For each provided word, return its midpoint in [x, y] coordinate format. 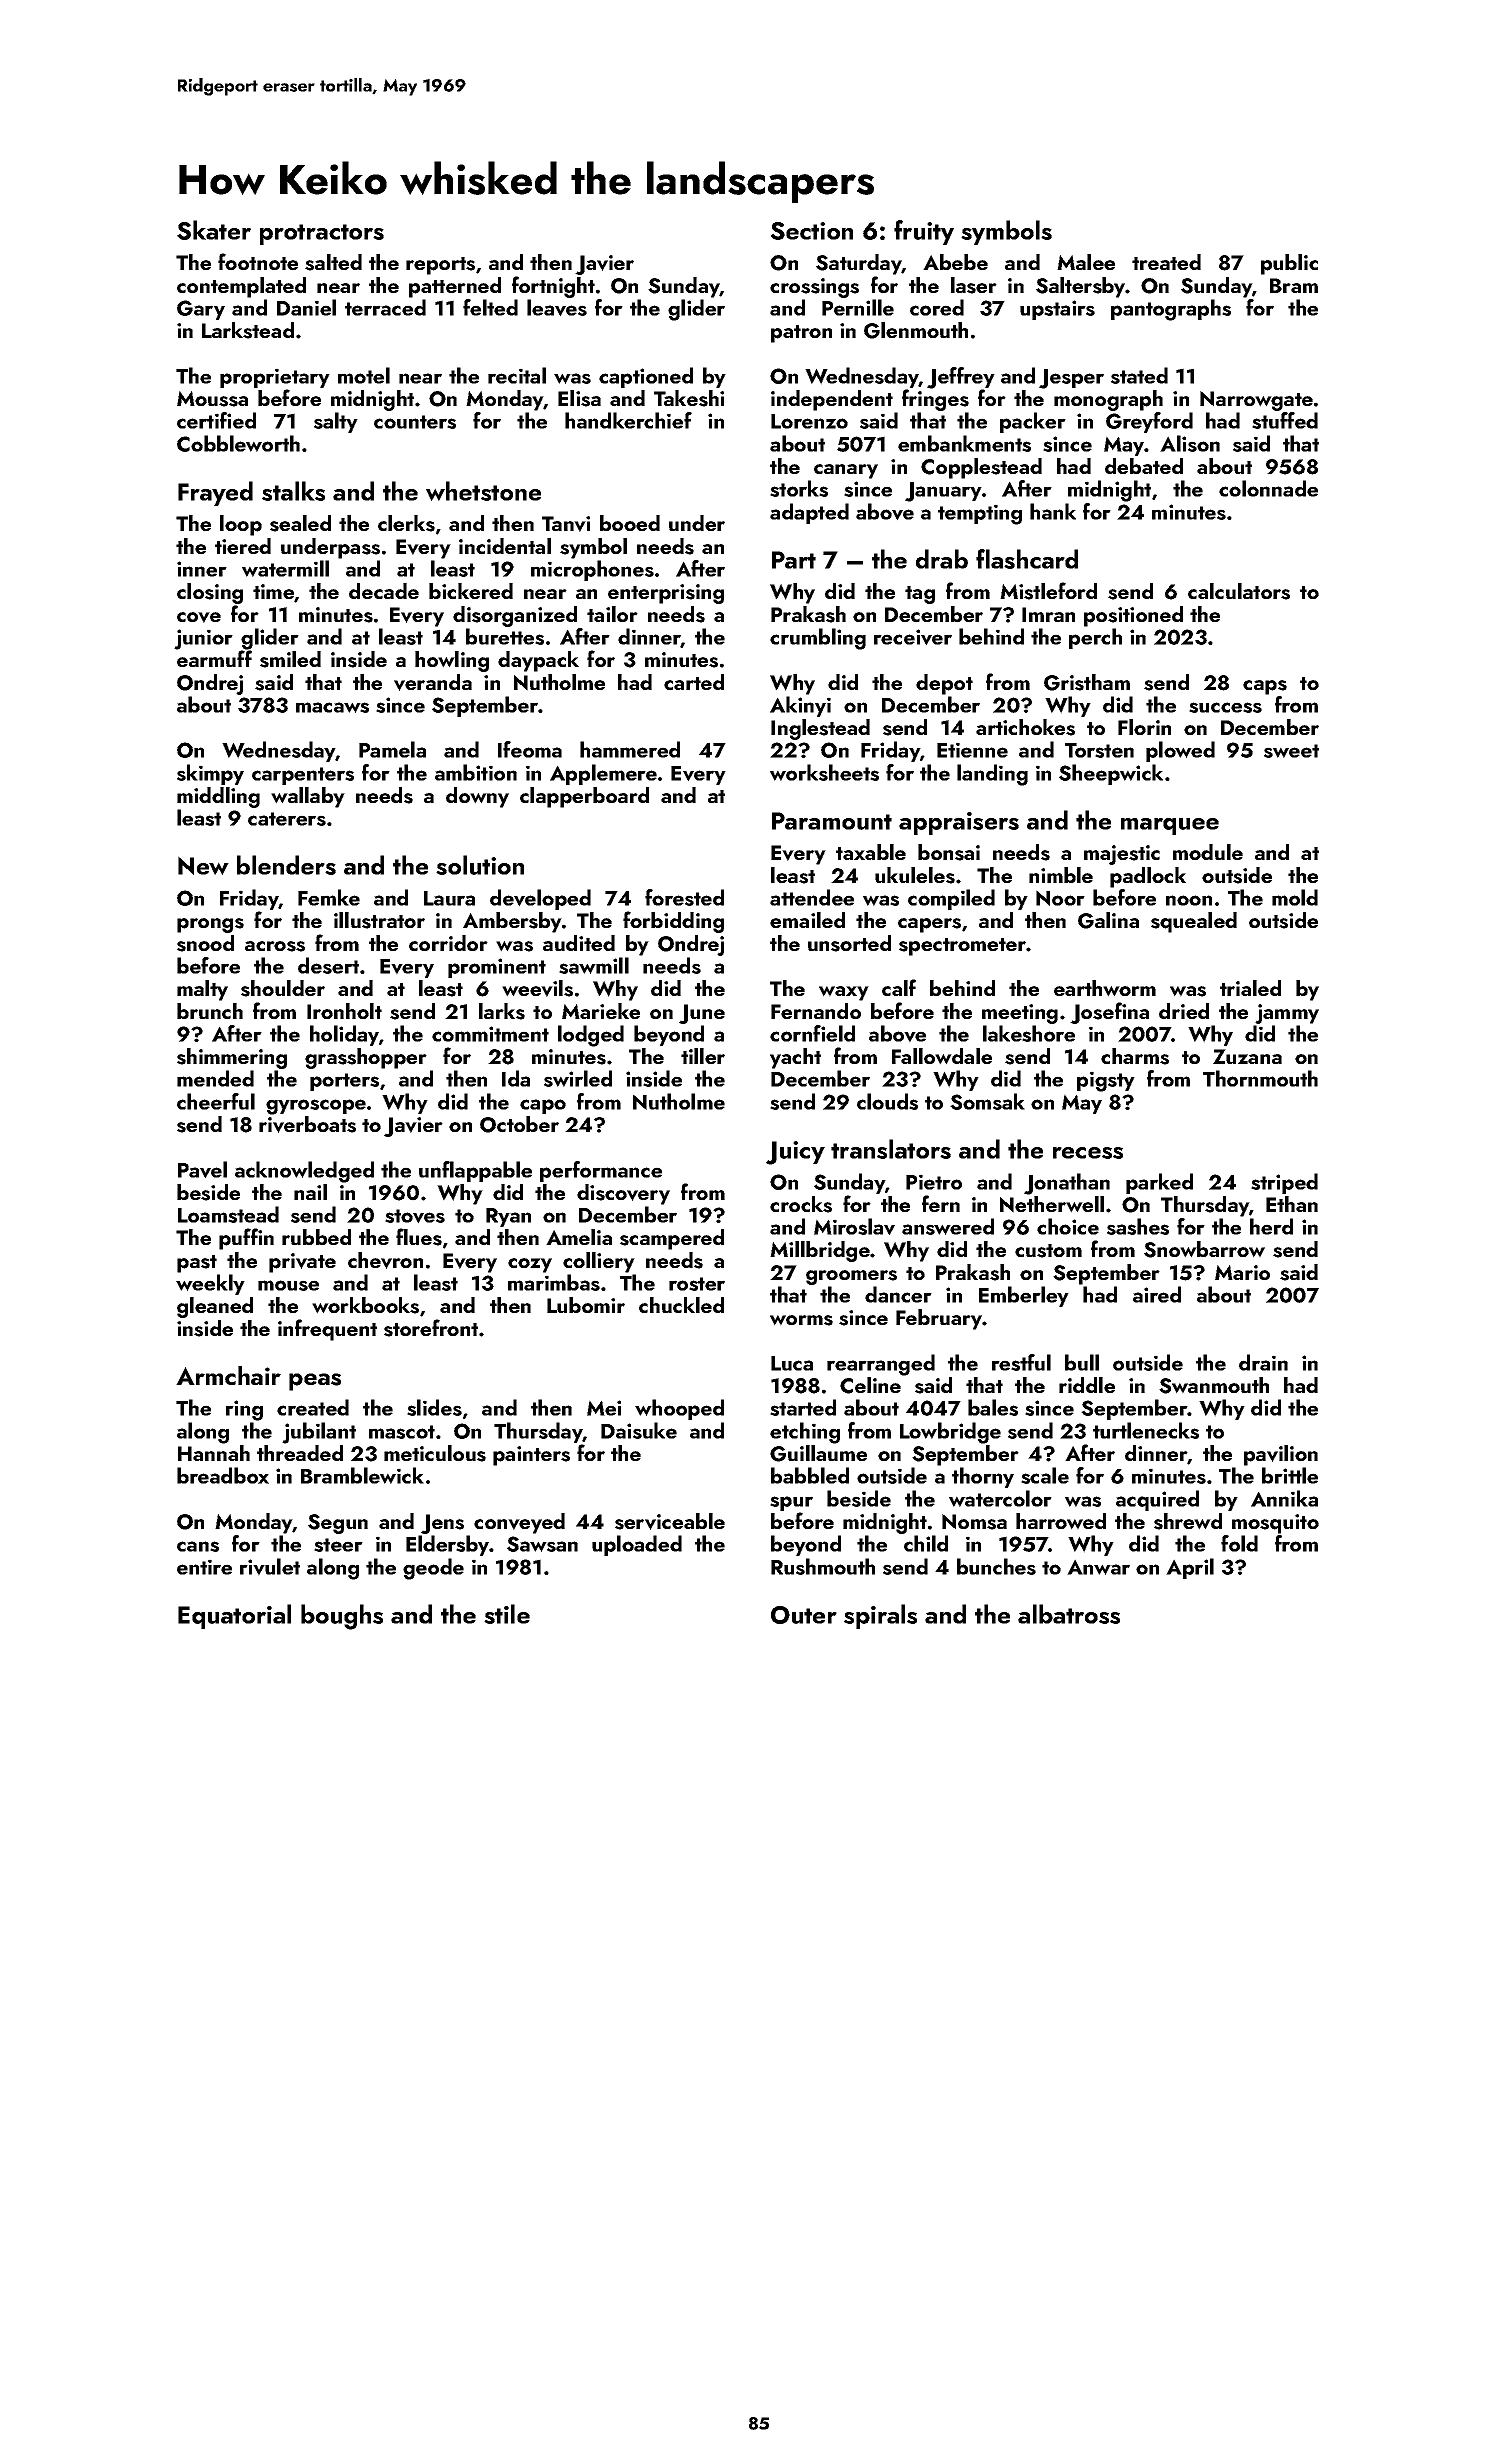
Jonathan [1067, 1184]
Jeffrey [961, 378]
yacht [795, 1058]
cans [198, 1546]
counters [415, 422]
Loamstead [228, 1214]
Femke [329, 897]
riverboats [307, 1124]
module [1208, 852]
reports [440, 266]
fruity [924, 232]
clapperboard [584, 797]
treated [1166, 262]
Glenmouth [916, 330]
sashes [1138, 1226]
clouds [887, 1101]
